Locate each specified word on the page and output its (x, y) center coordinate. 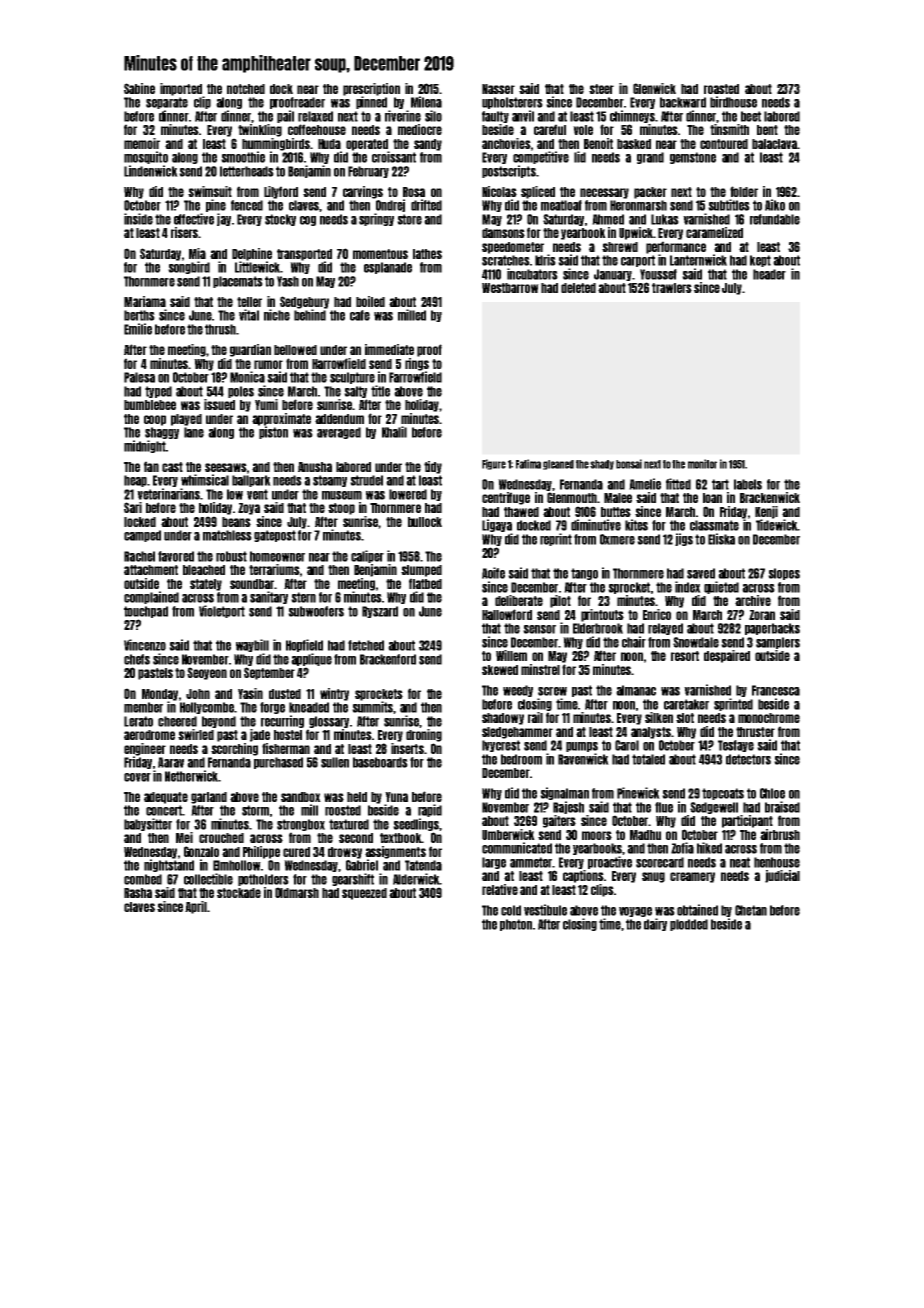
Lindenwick (151, 171)
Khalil (394, 432)
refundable (775, 219)
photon (516, 925)
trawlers (672, 288)
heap (135, 481)
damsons (503, 233)
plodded (689, 925)
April (196, 907)
